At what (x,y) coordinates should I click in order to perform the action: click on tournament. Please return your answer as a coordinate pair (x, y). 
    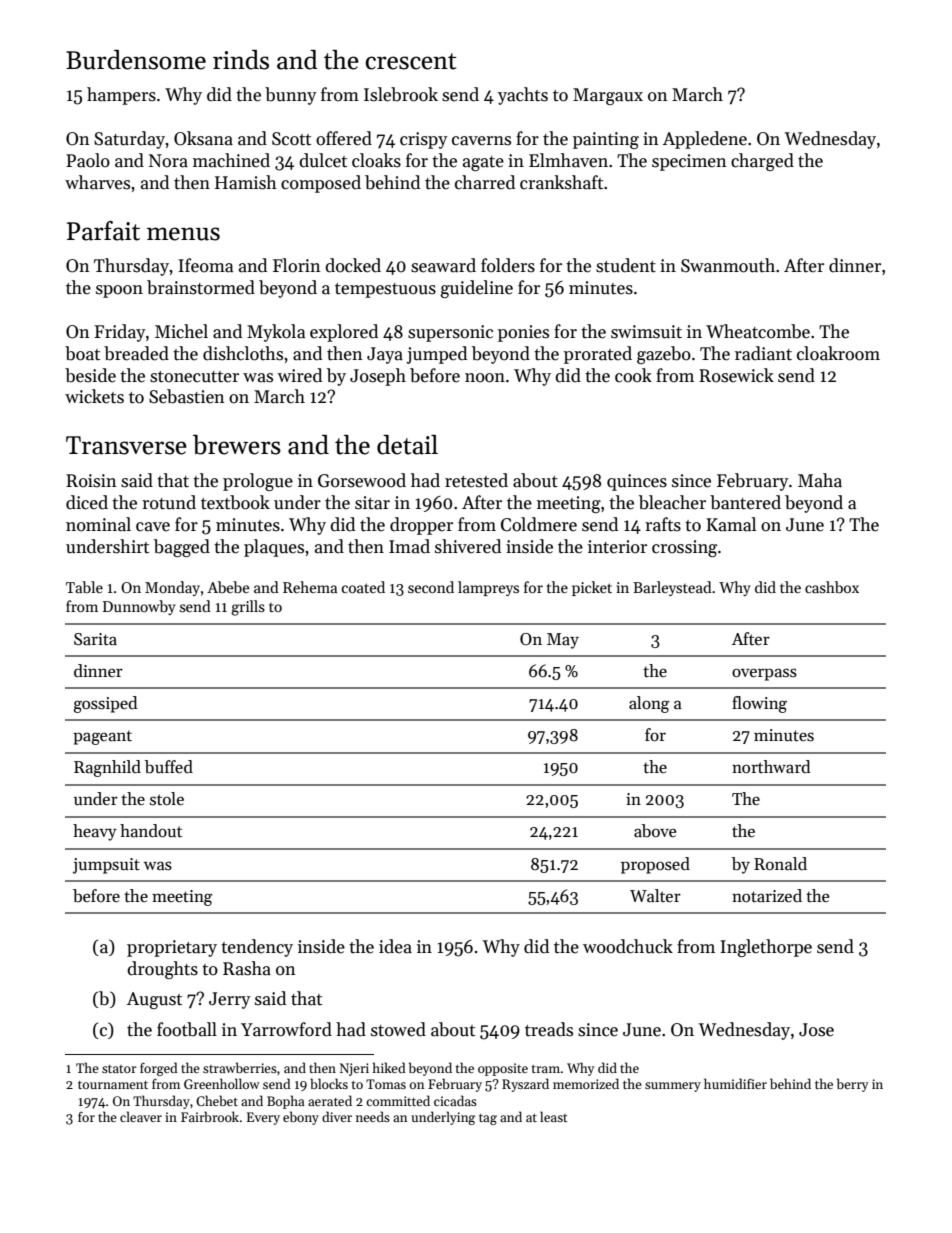
    Looking at the image, I should click on (113, 1085).
